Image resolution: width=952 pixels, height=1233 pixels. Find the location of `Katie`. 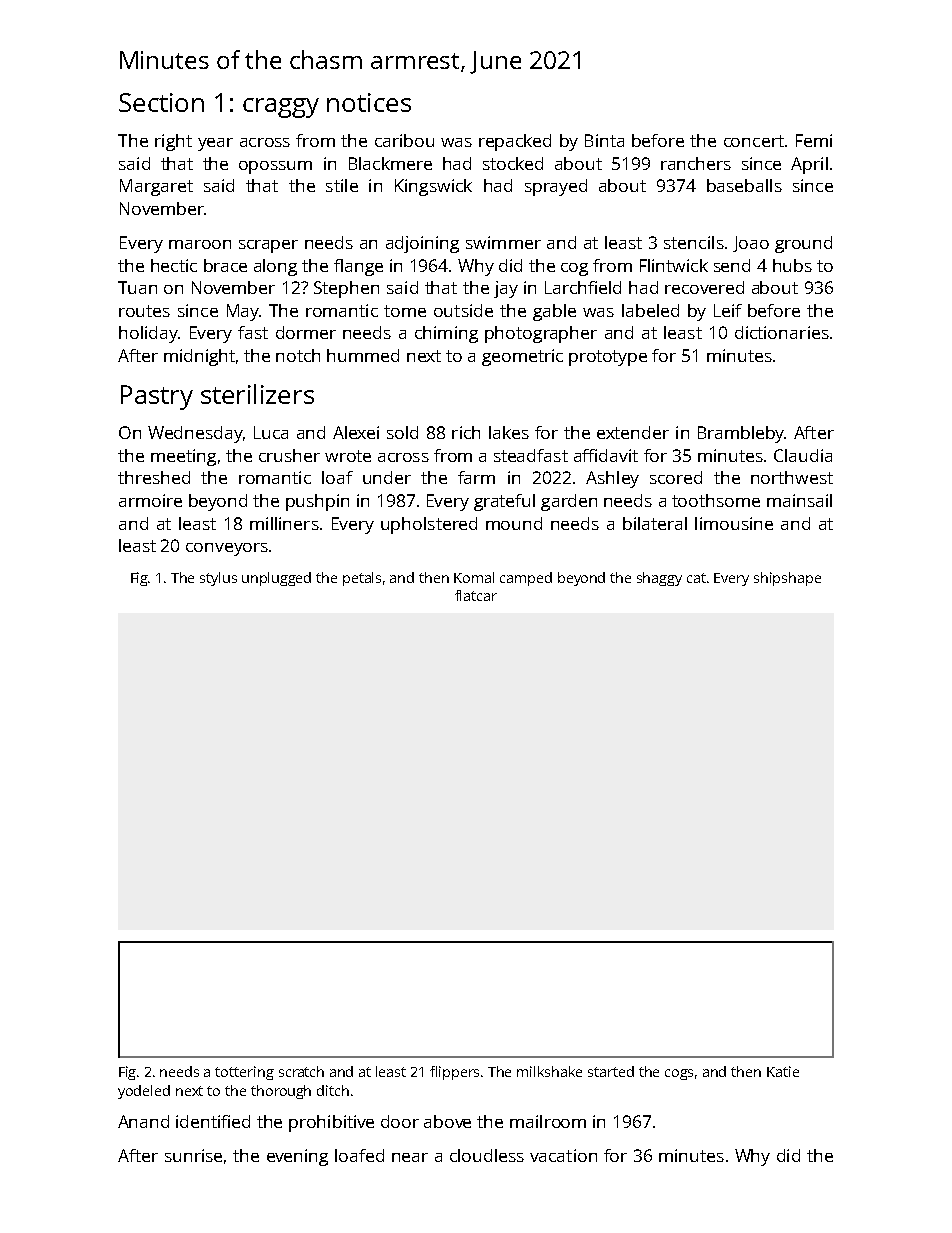

Katie is located at coordinates (783, 1071).
